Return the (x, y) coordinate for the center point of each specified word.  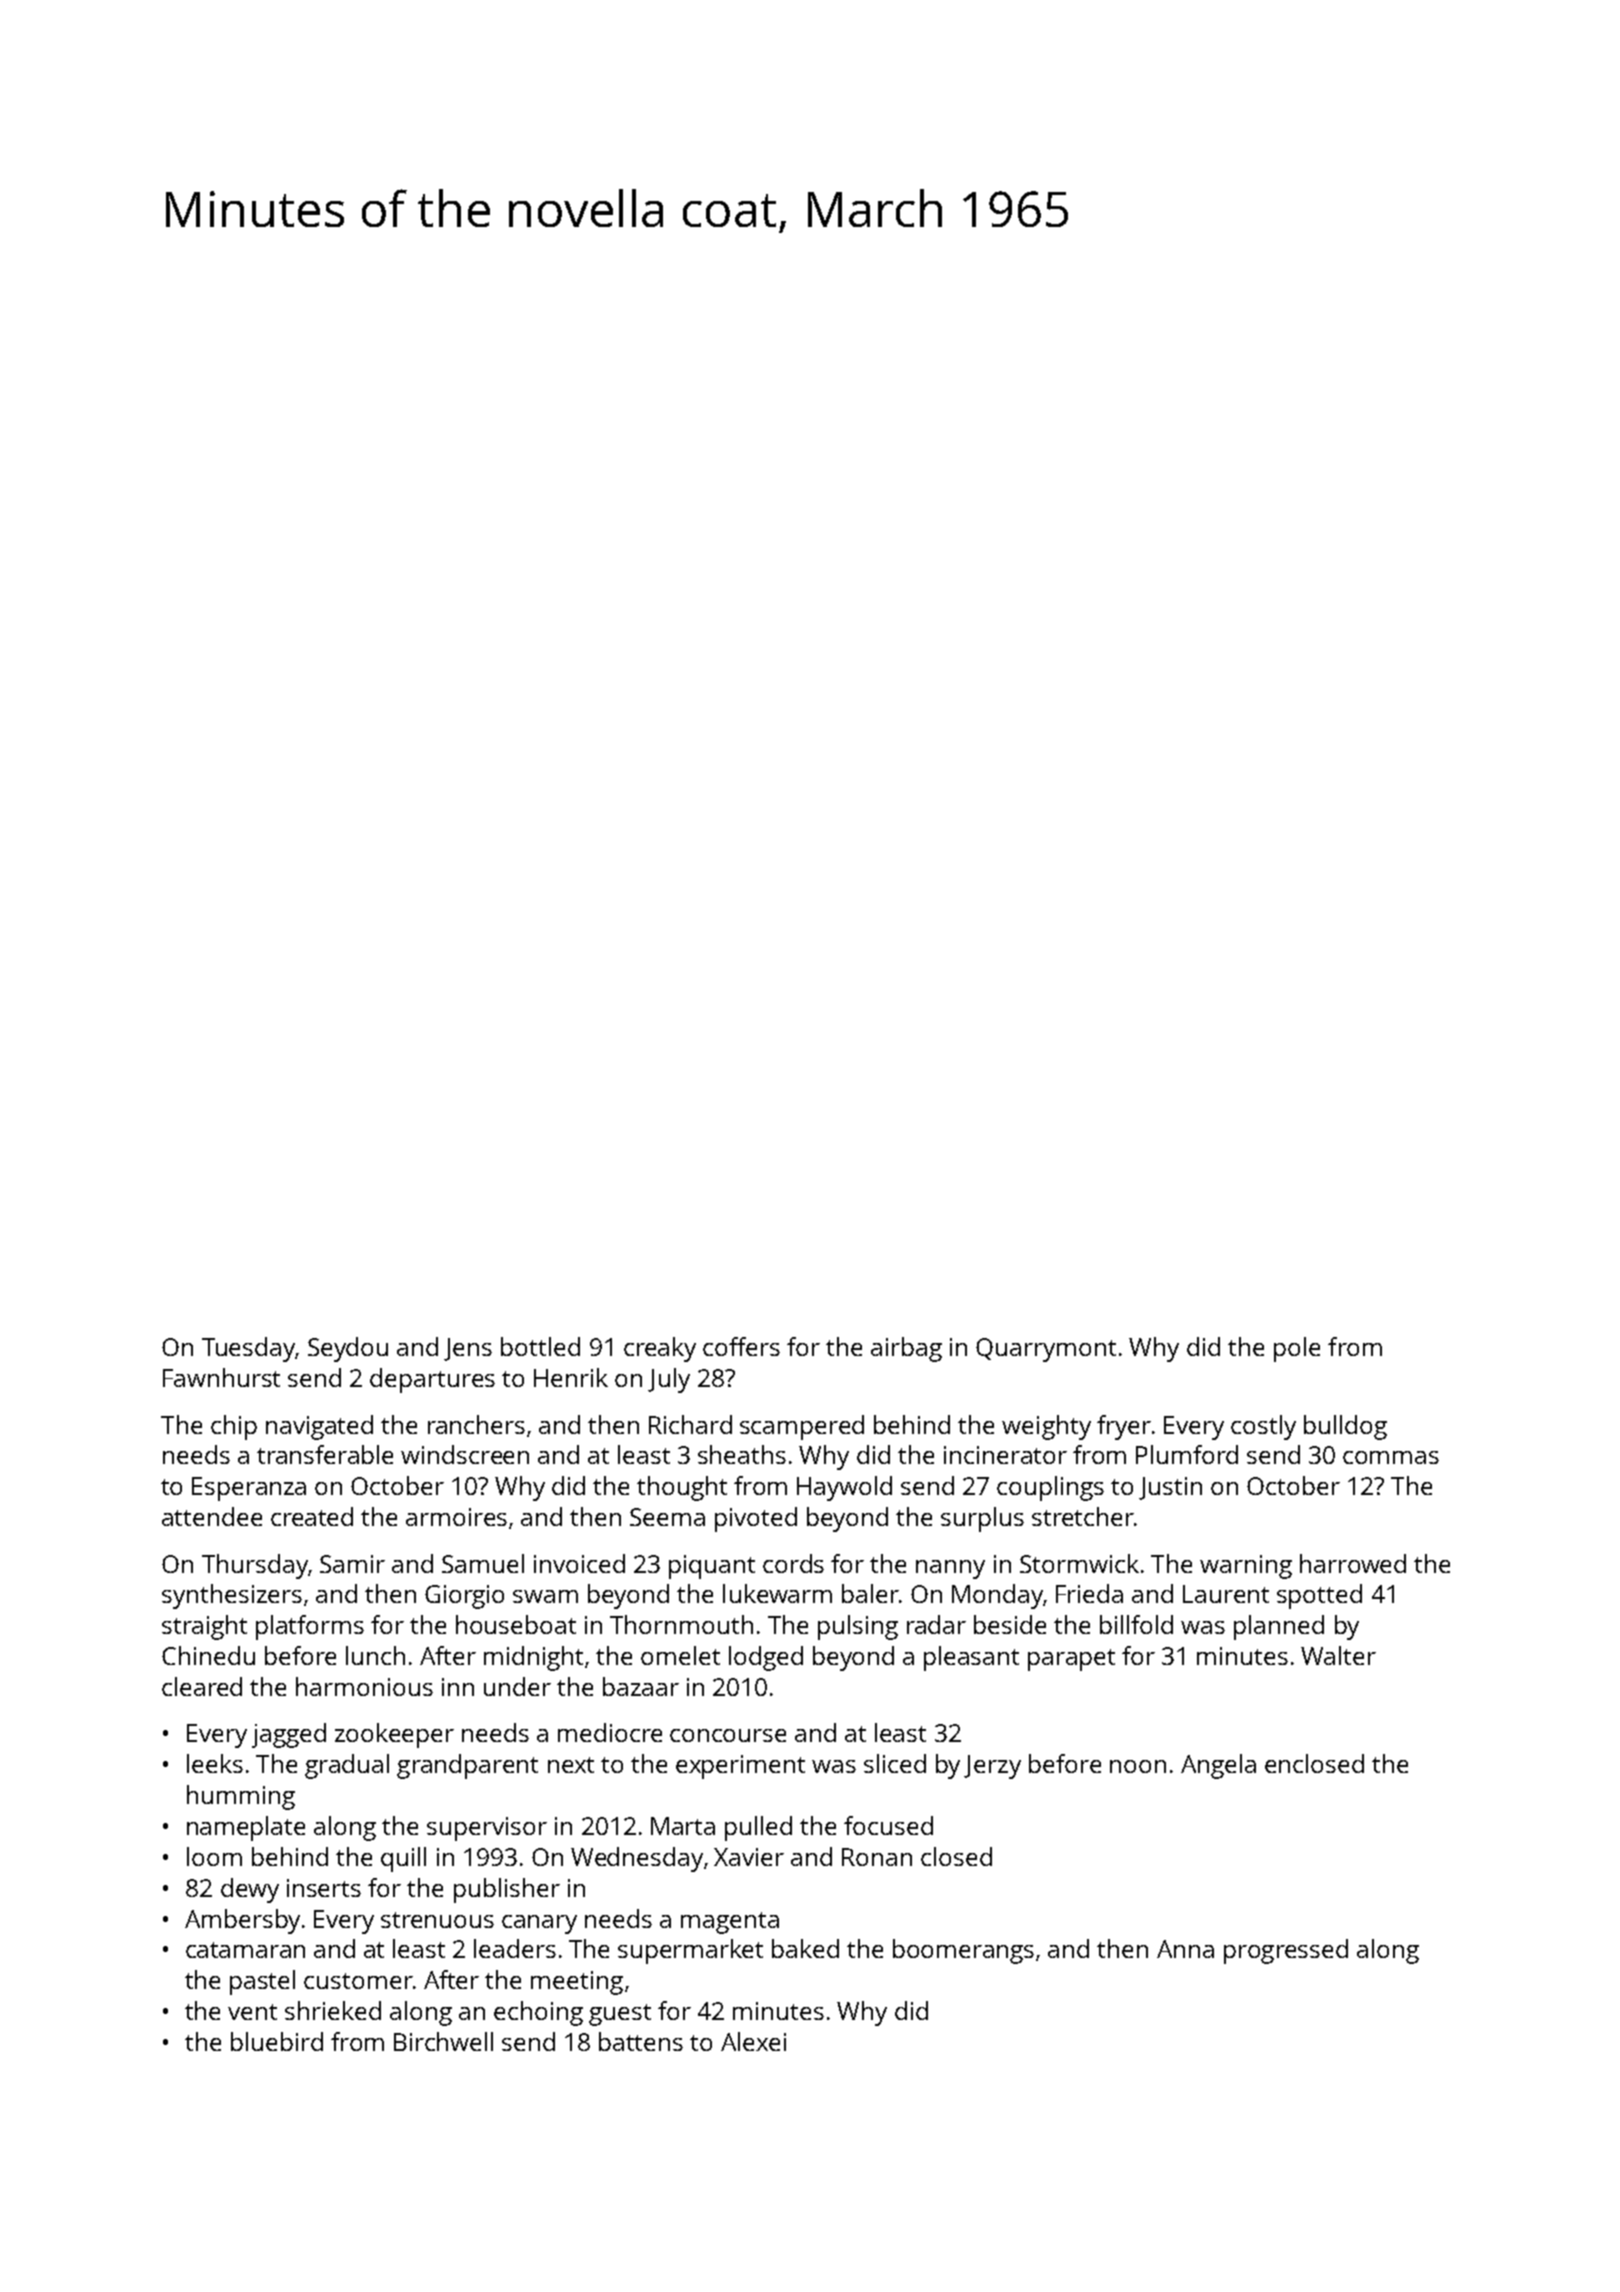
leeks (215, 1763)
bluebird (277, 2041)
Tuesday (248, 1349)
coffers (741, 1346)
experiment (740, 1767)
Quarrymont (1046, 1350)
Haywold (844, 1488)
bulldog (1345, 1427)
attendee (212, 1516)
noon (1138, 1766)
